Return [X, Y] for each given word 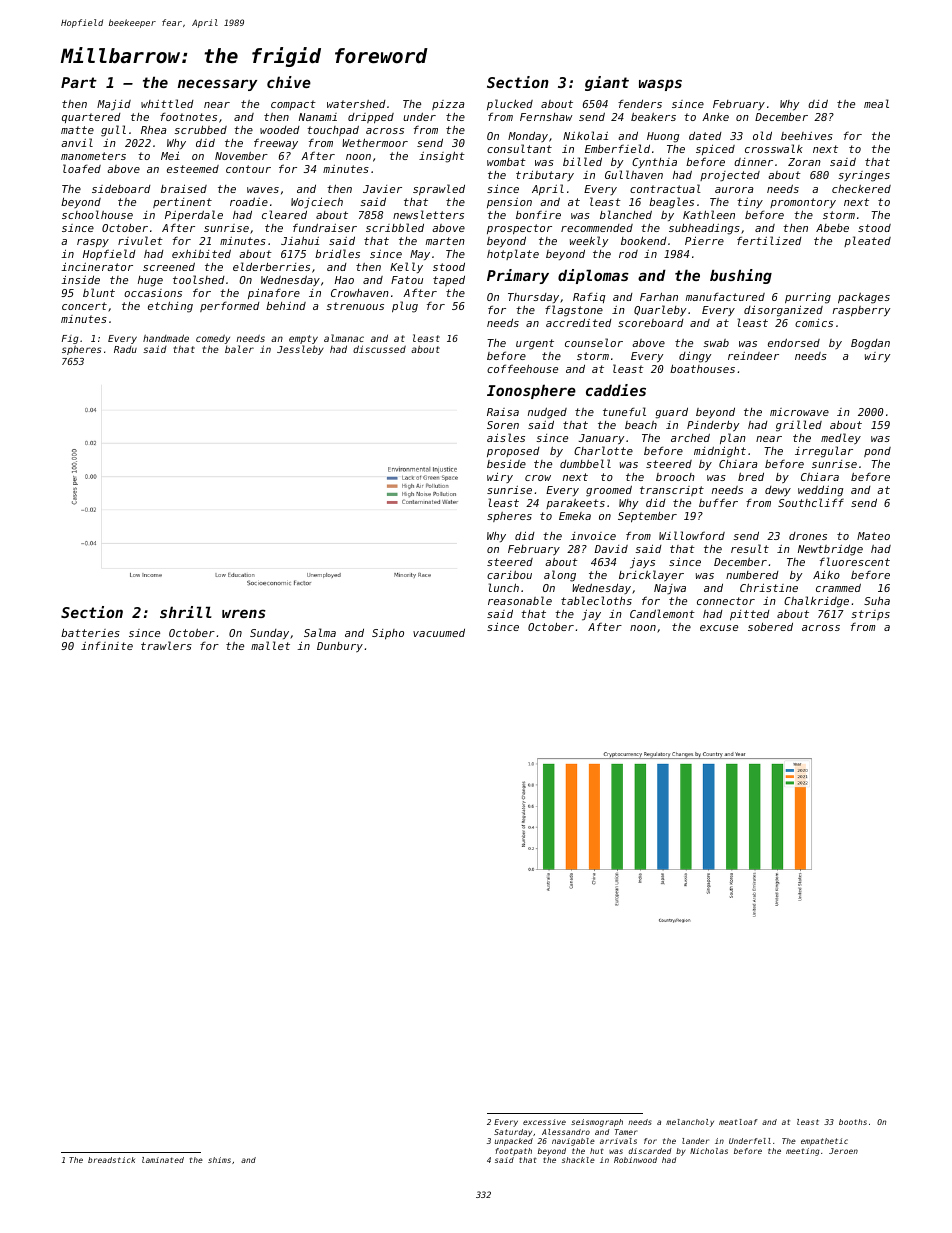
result [750, 548]
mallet [270, 645]
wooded [280, 130]
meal [876, 103]
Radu [125, 349]
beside [506, 464]
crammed [838, 587]
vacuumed [439, 633]
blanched [626, 214]
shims [219, 1160]
